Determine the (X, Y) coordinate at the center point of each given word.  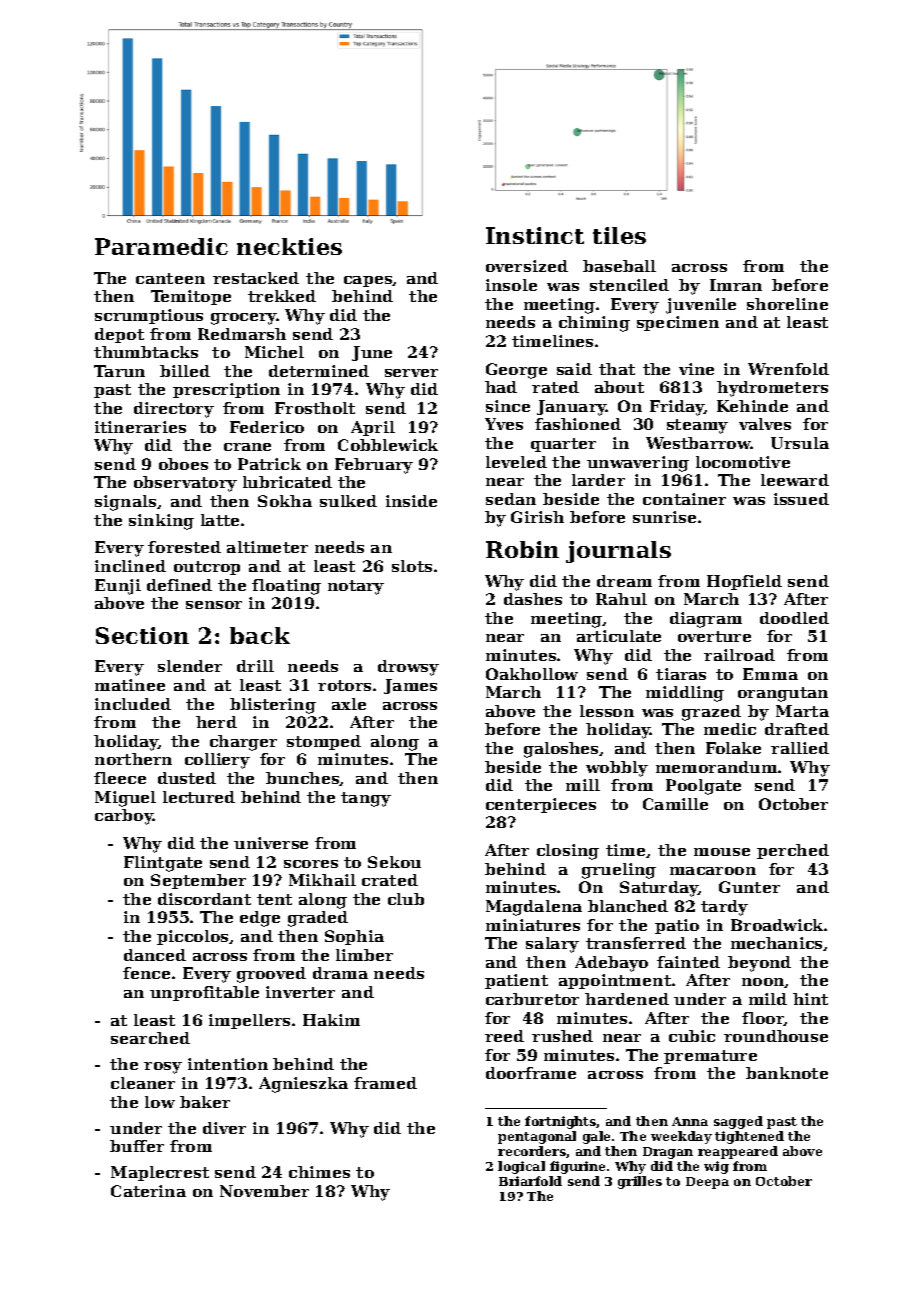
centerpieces (541, 805)
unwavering (638, 464)
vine (696, 369)
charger (243, 743)
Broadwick (778, 925)
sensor (214, 605)
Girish (537, 517)
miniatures (533, 925)
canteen (170, 278)
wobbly (617, 769)
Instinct (535, 235)
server (411, 373)
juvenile (701, 306)
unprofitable (204, 993)
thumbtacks (146, 352)
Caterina (148, 1191)
